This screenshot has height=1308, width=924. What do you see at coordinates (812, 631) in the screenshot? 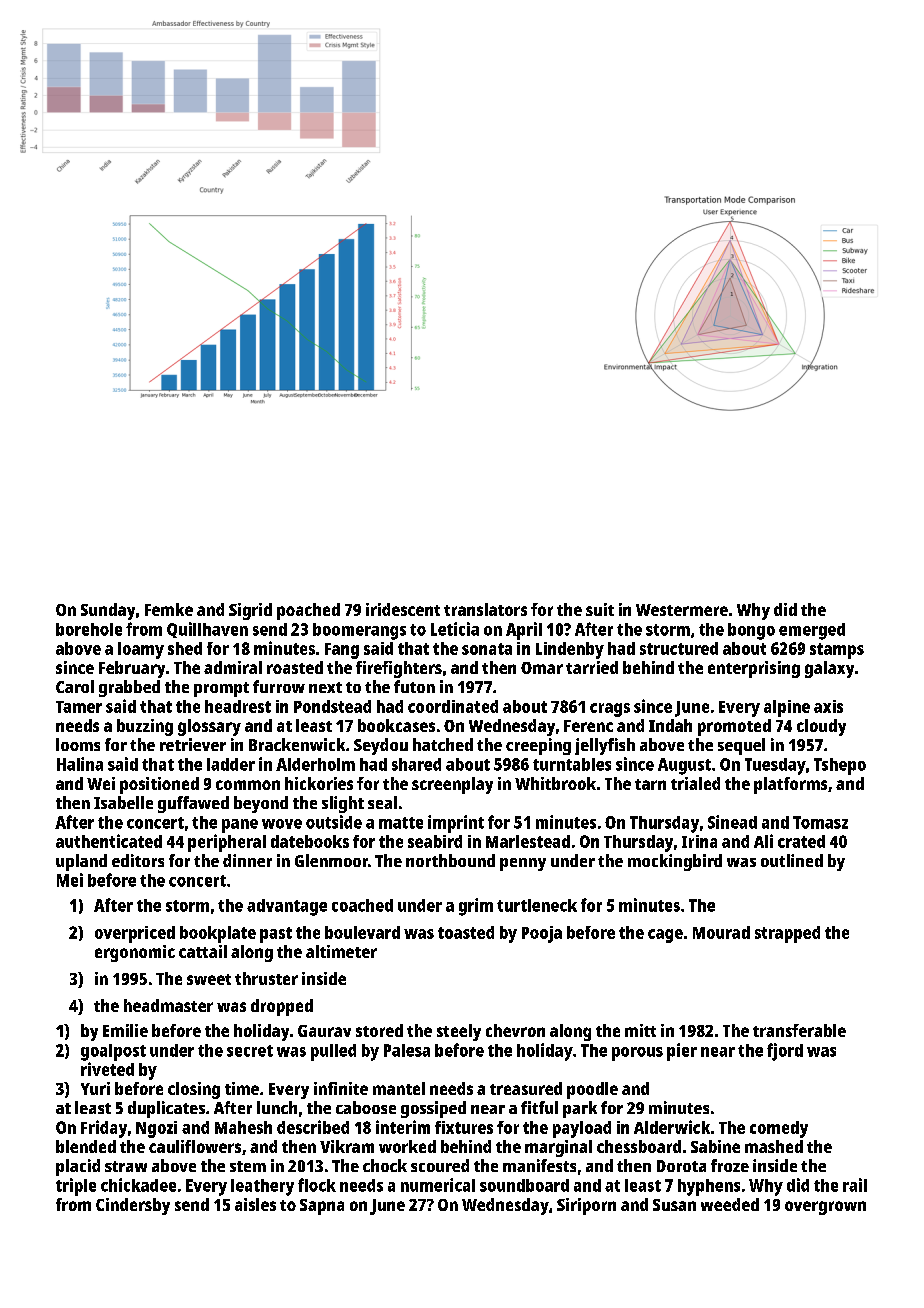
I see `emerged` at bounding box center [812, 631].
